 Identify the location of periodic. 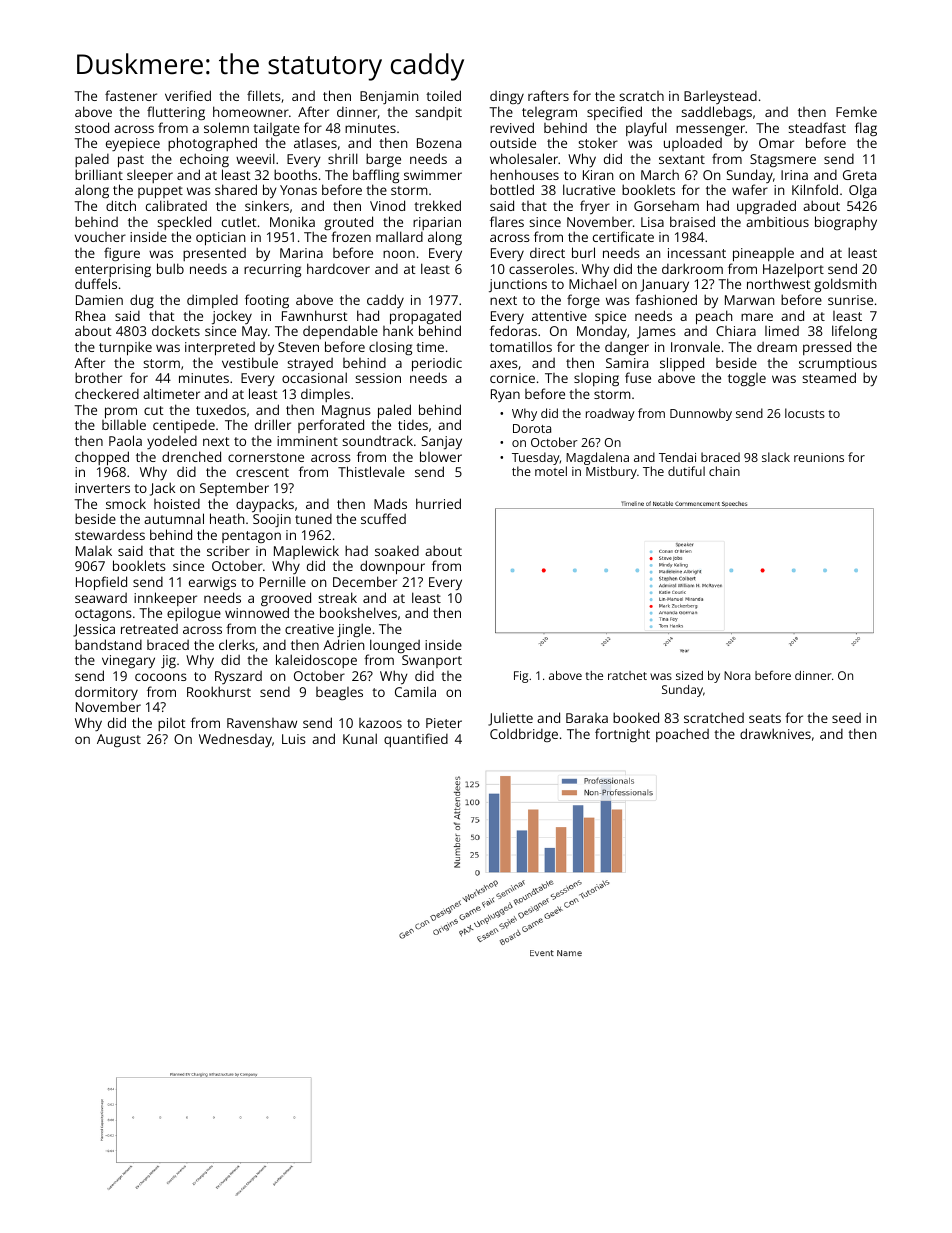
(437, 364).
